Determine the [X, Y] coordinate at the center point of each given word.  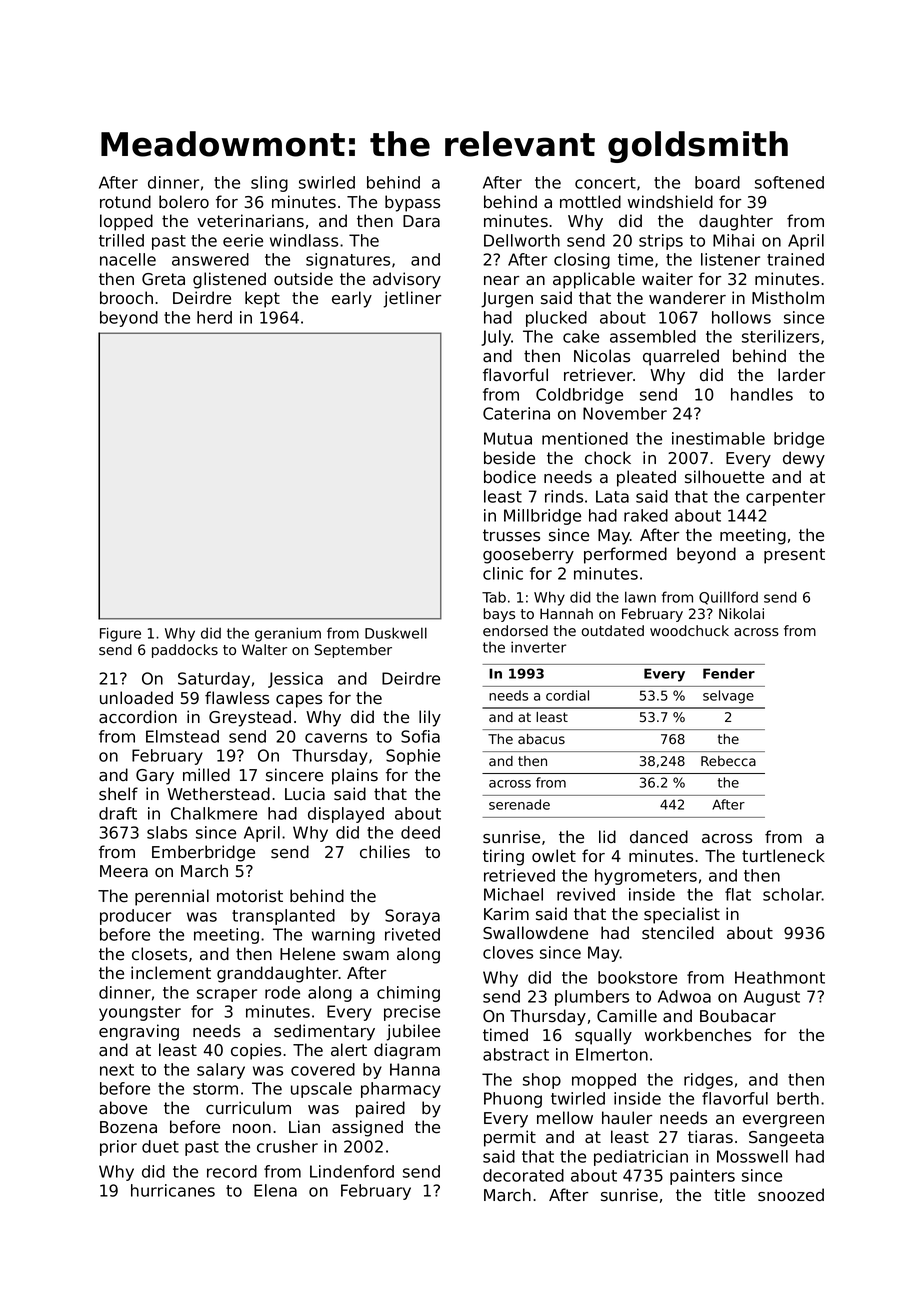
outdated [613, 630]
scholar [792, 894]
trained [795, 259]
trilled [121, 240]
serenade [519, 804]
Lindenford [352, 1171]
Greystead [250, 718]
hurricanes [173, 1190]
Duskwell [396, 633]
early [352, 299]
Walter [264, 650]
